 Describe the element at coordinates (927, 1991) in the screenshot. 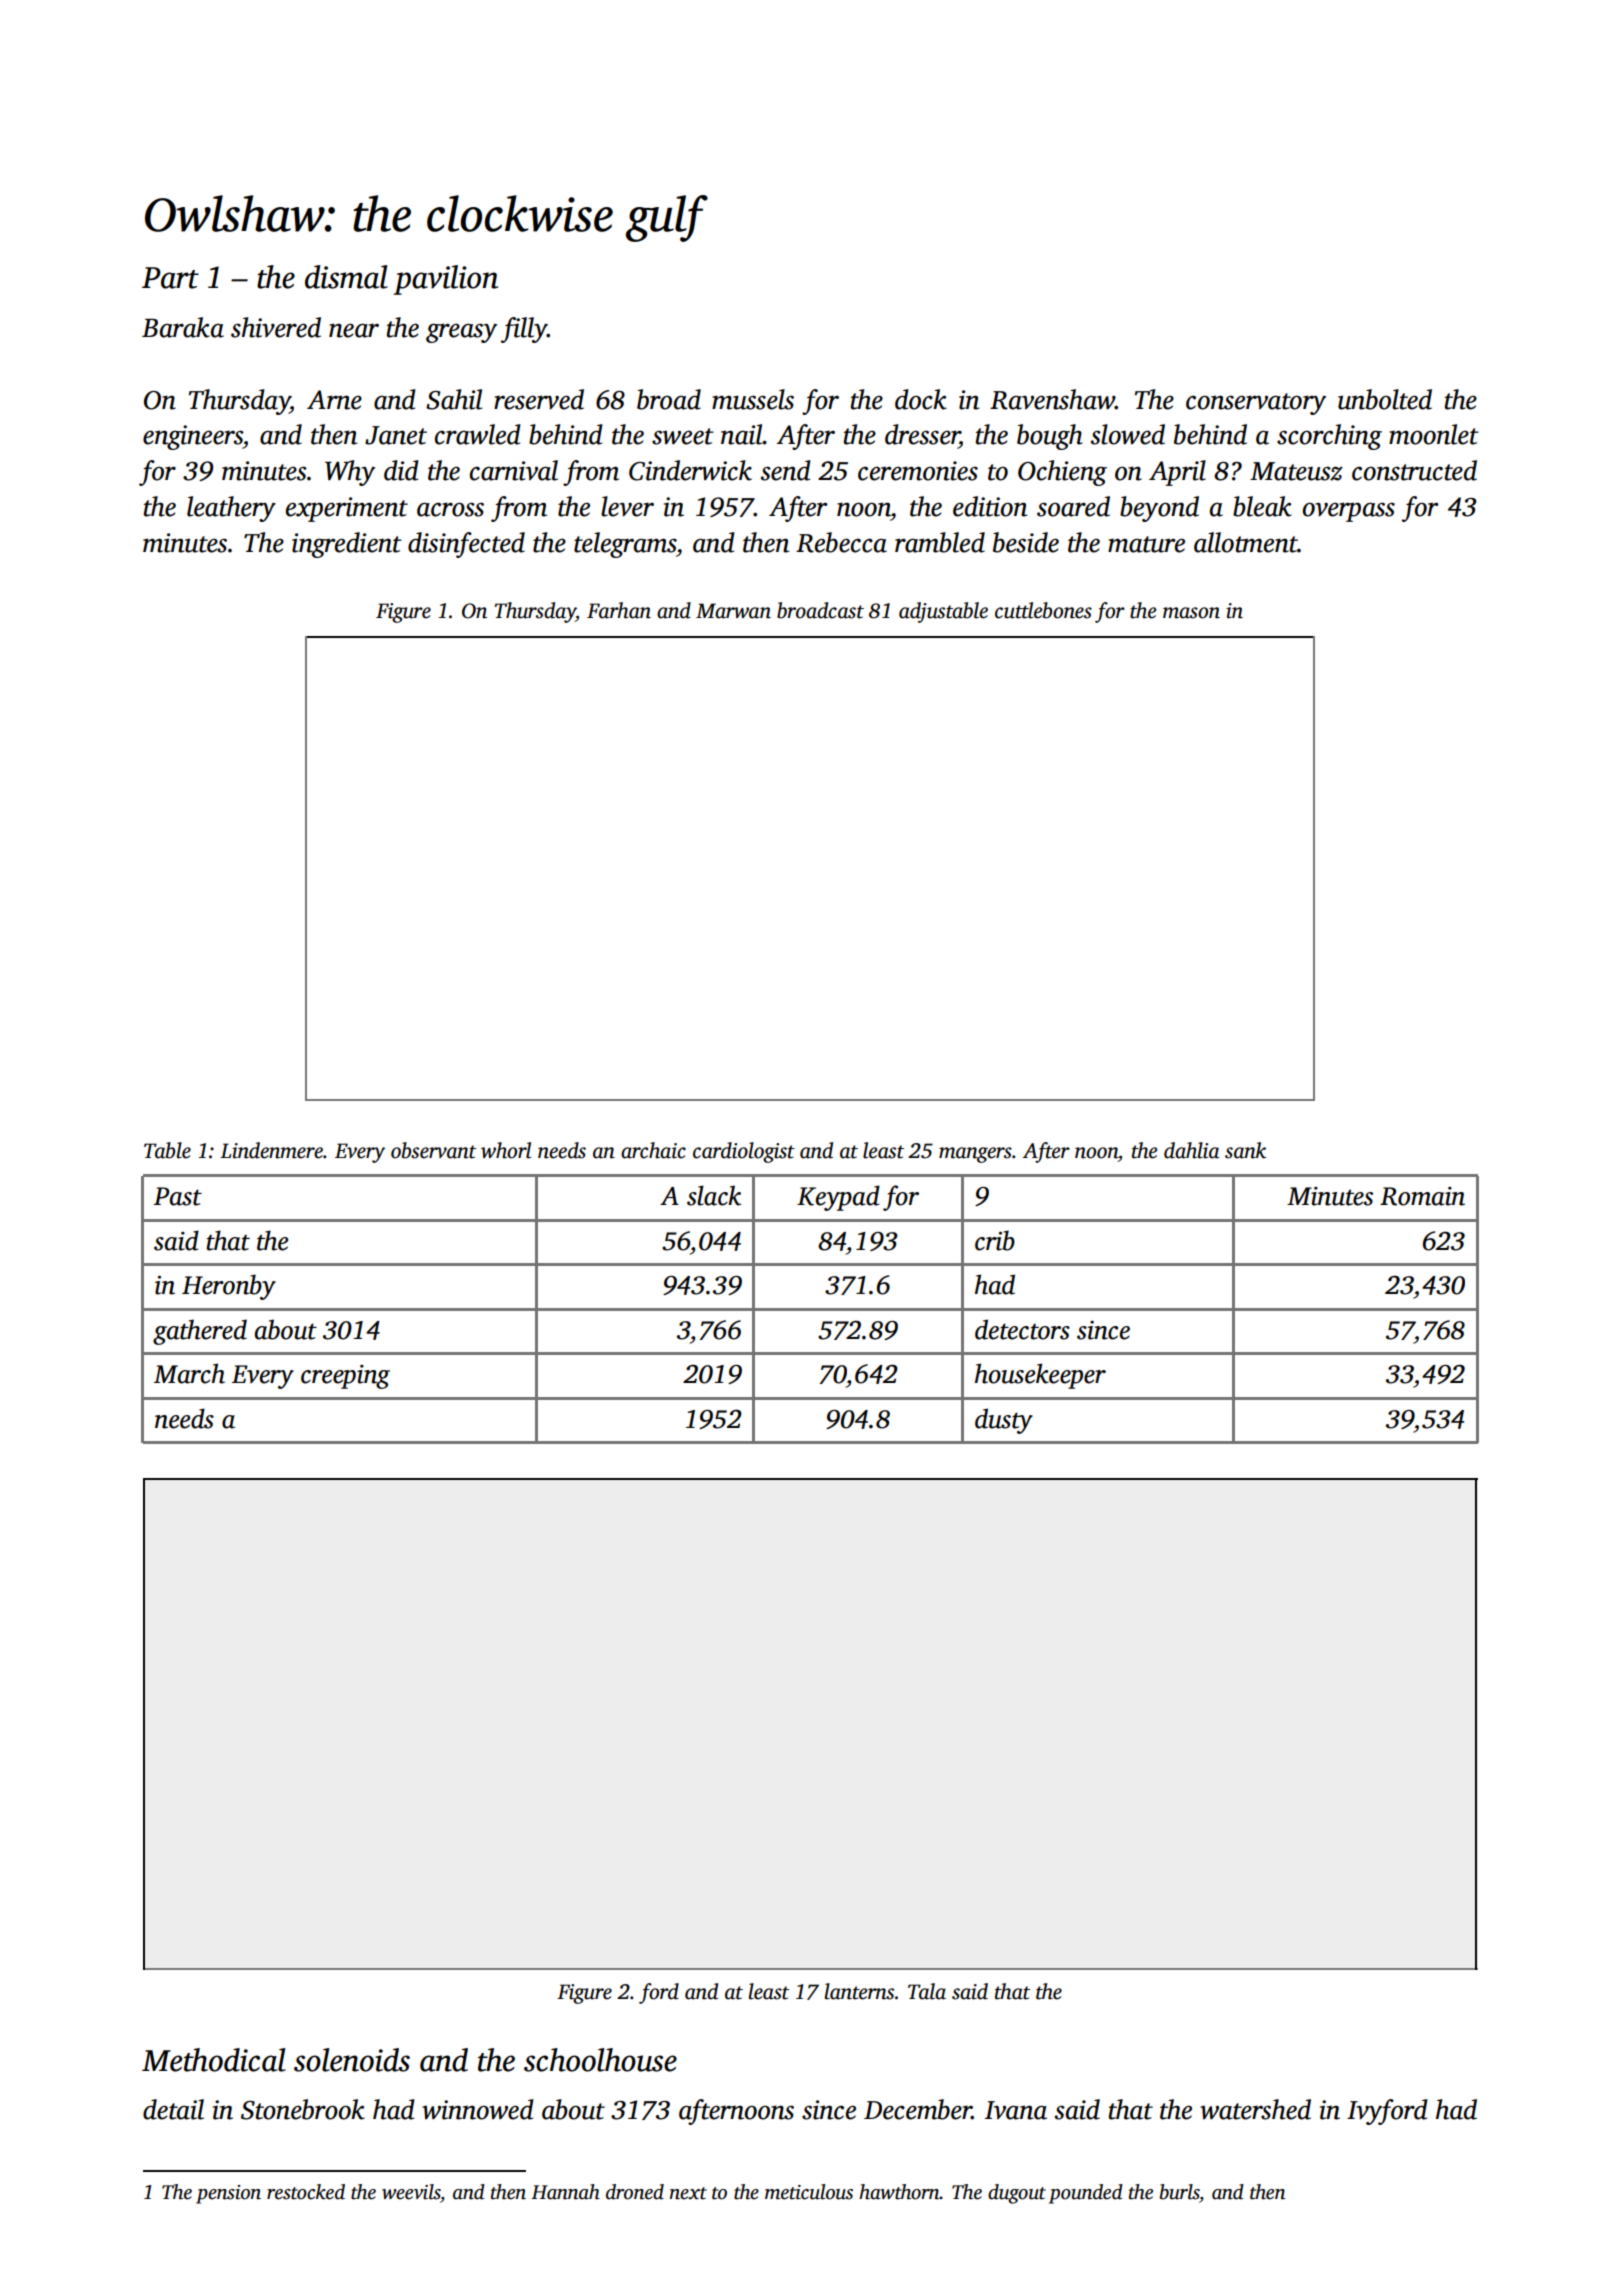

I see `Tala` at that location.
